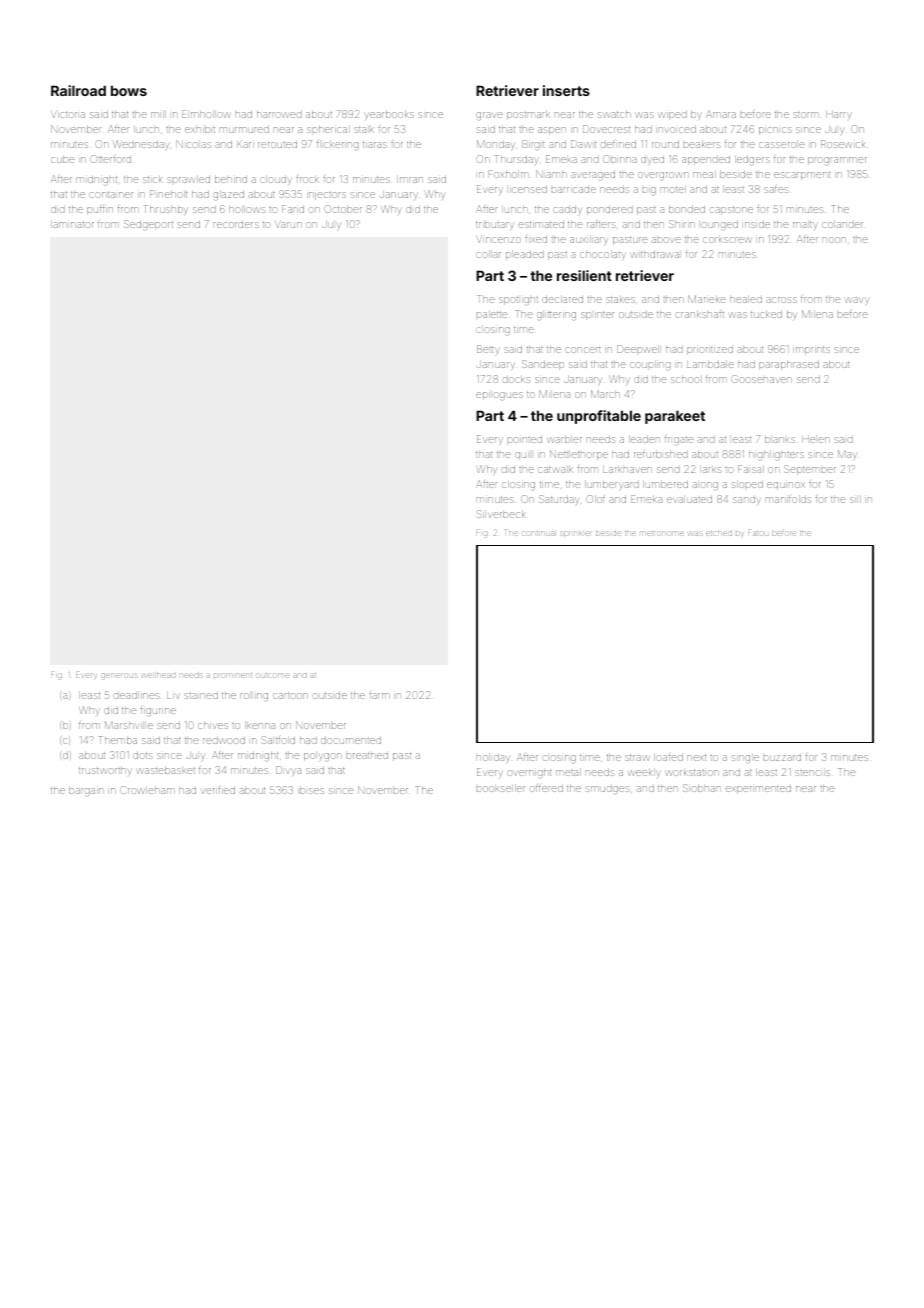 The width and height of the screenshot is (924, 1308). What do you see at coordinates (129, 90) in the screenshot?
I see `bows` at bounding box center [129, 90].
